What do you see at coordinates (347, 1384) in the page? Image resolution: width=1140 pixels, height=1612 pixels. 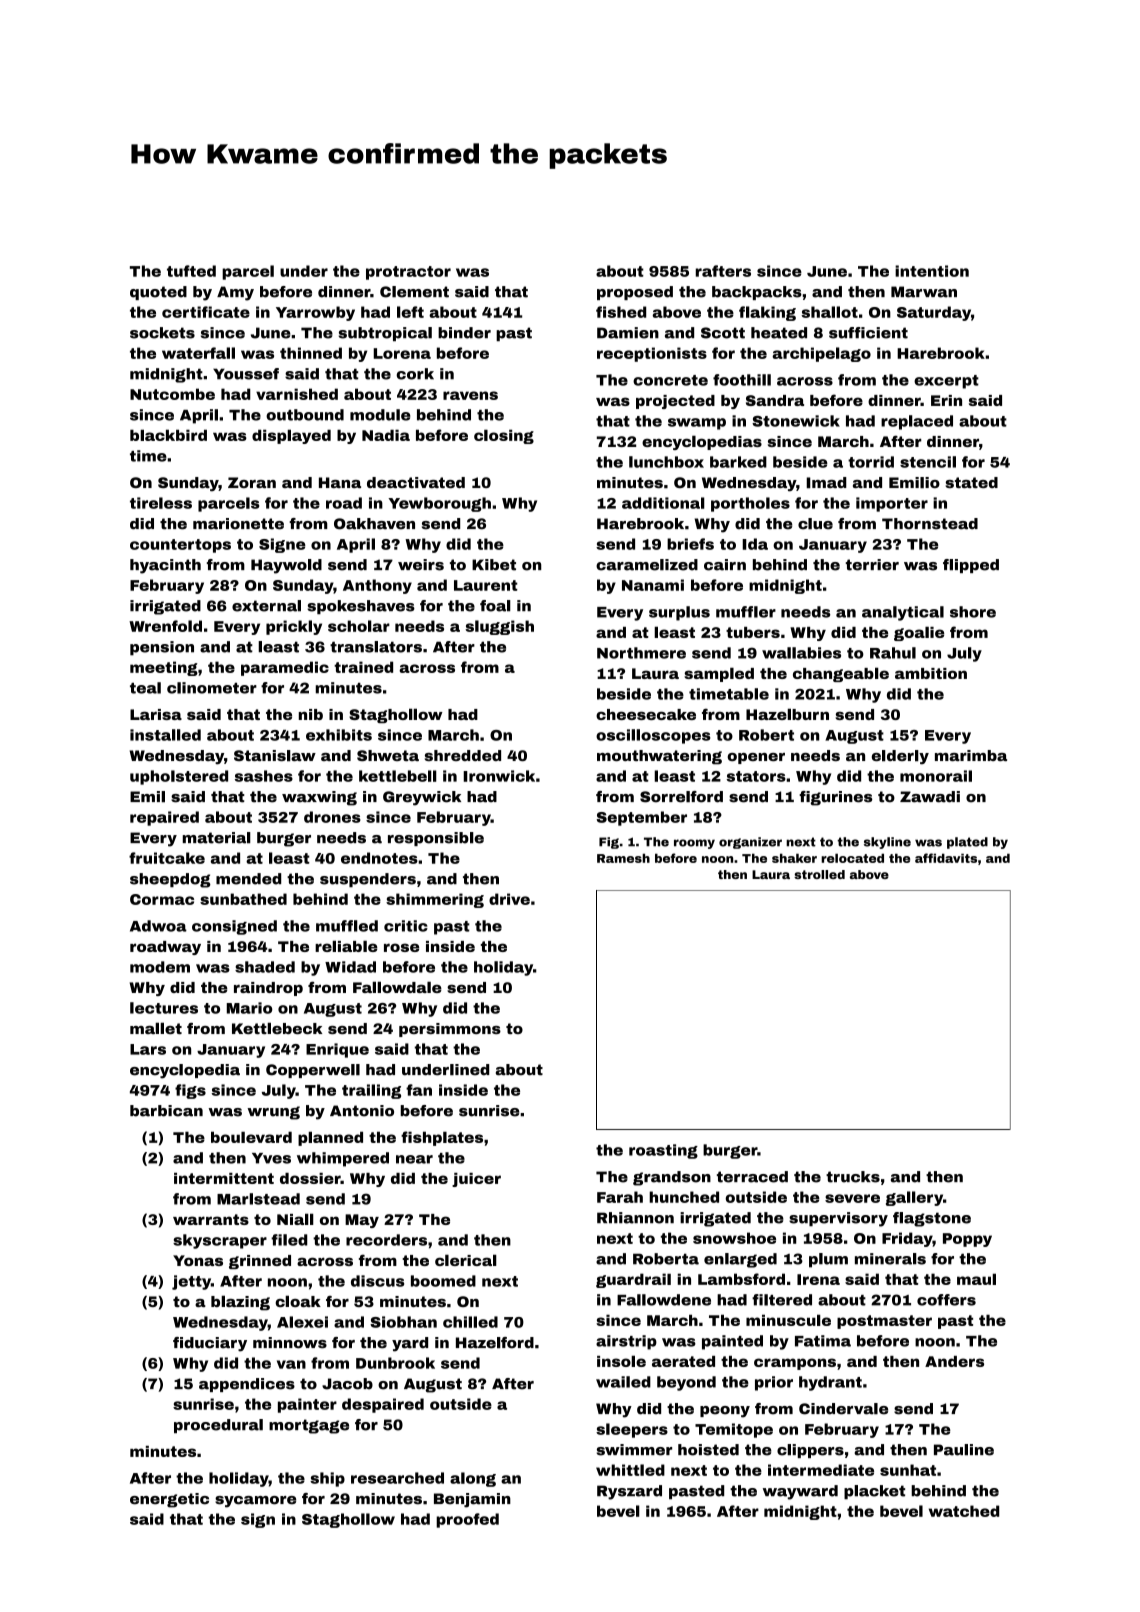 I see `Jacob` at bounding box center [347, 1384].
